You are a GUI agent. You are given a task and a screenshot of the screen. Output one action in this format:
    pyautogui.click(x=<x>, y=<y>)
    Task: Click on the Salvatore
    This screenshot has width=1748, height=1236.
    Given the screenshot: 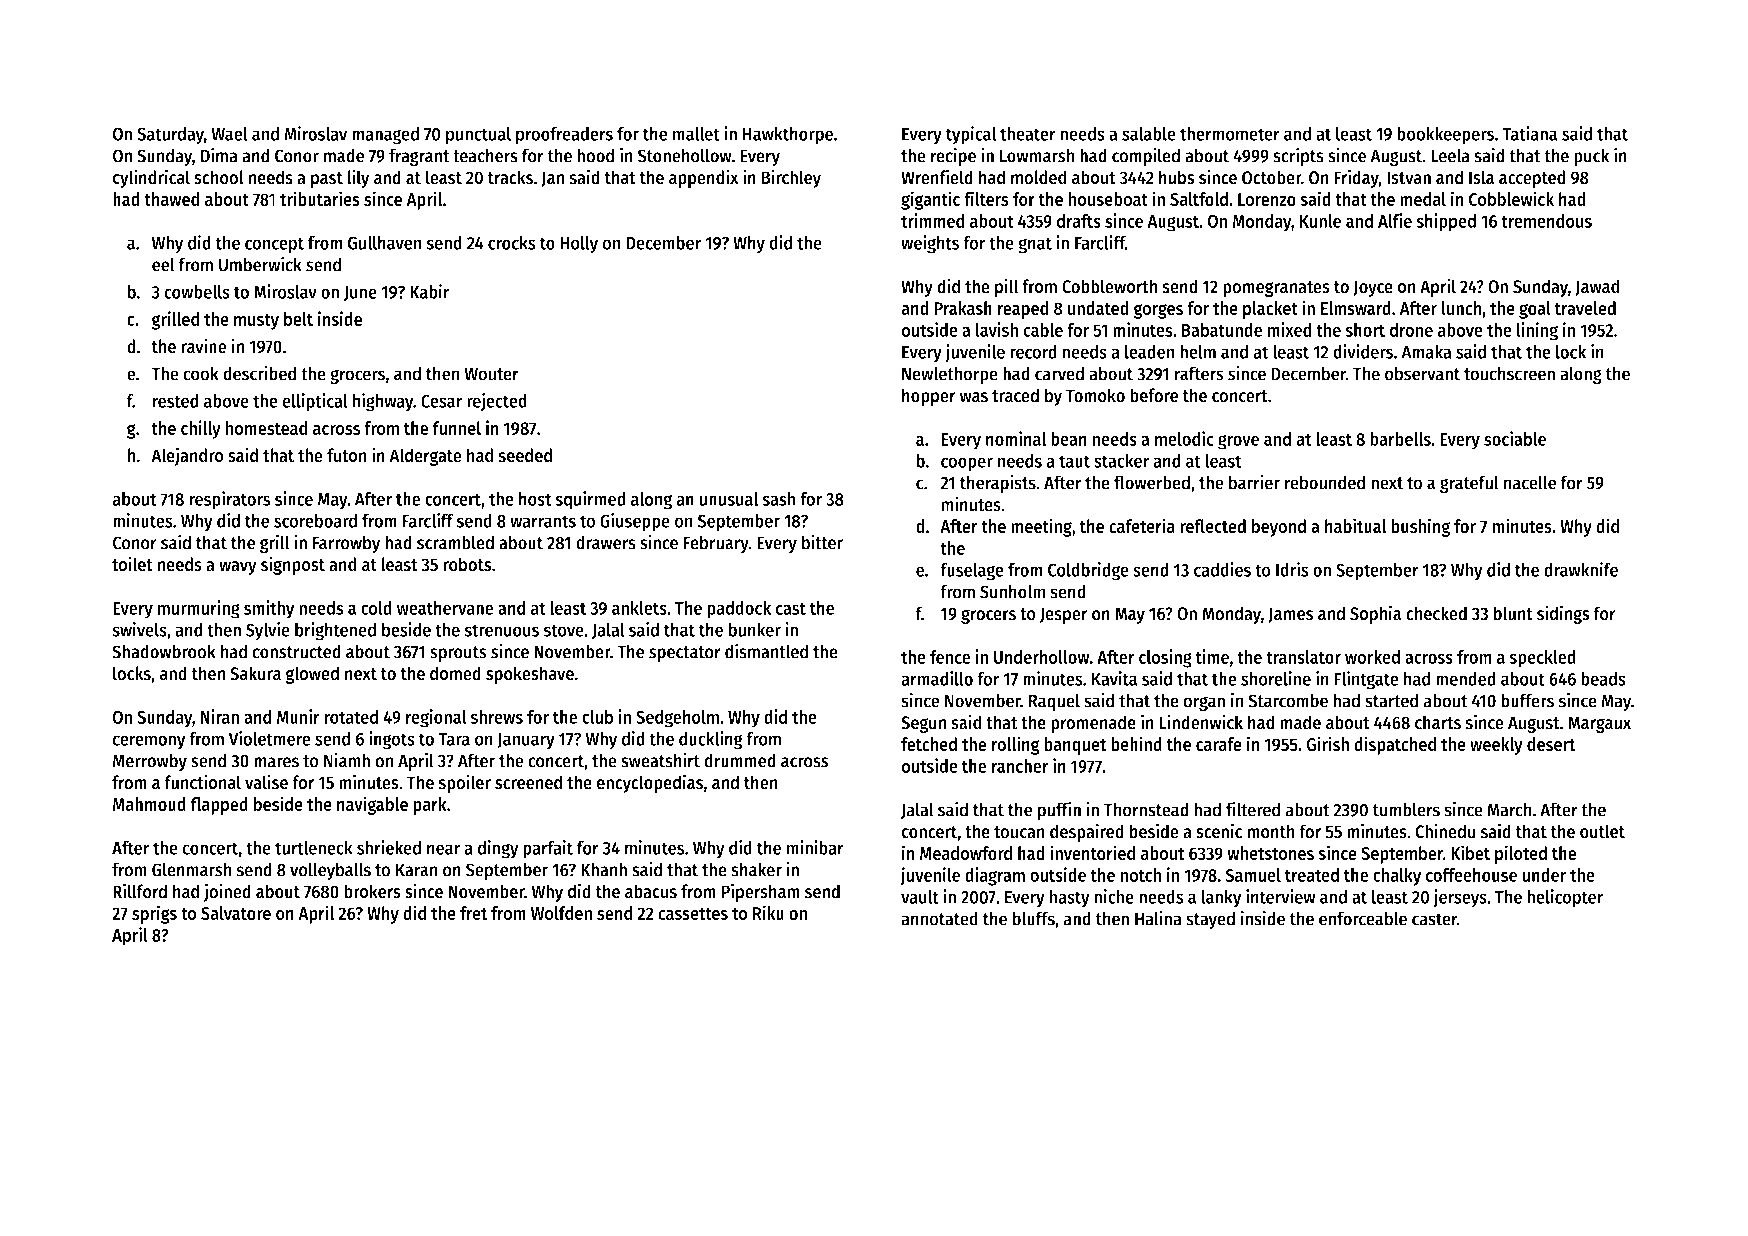 What is the action you would take?
    pyautogui.click(x=236, y=913)
